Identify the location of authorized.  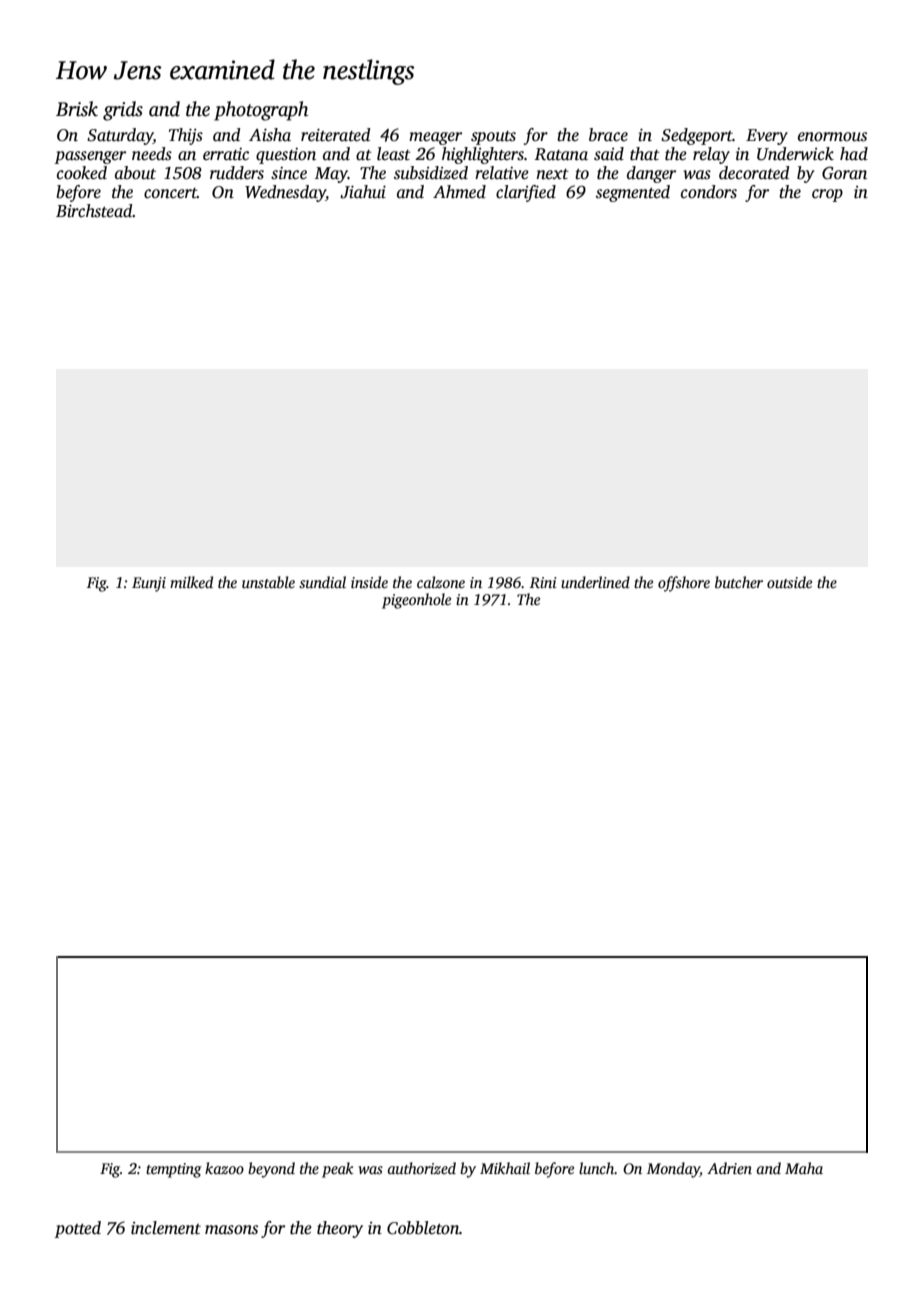
(421, 1168).
